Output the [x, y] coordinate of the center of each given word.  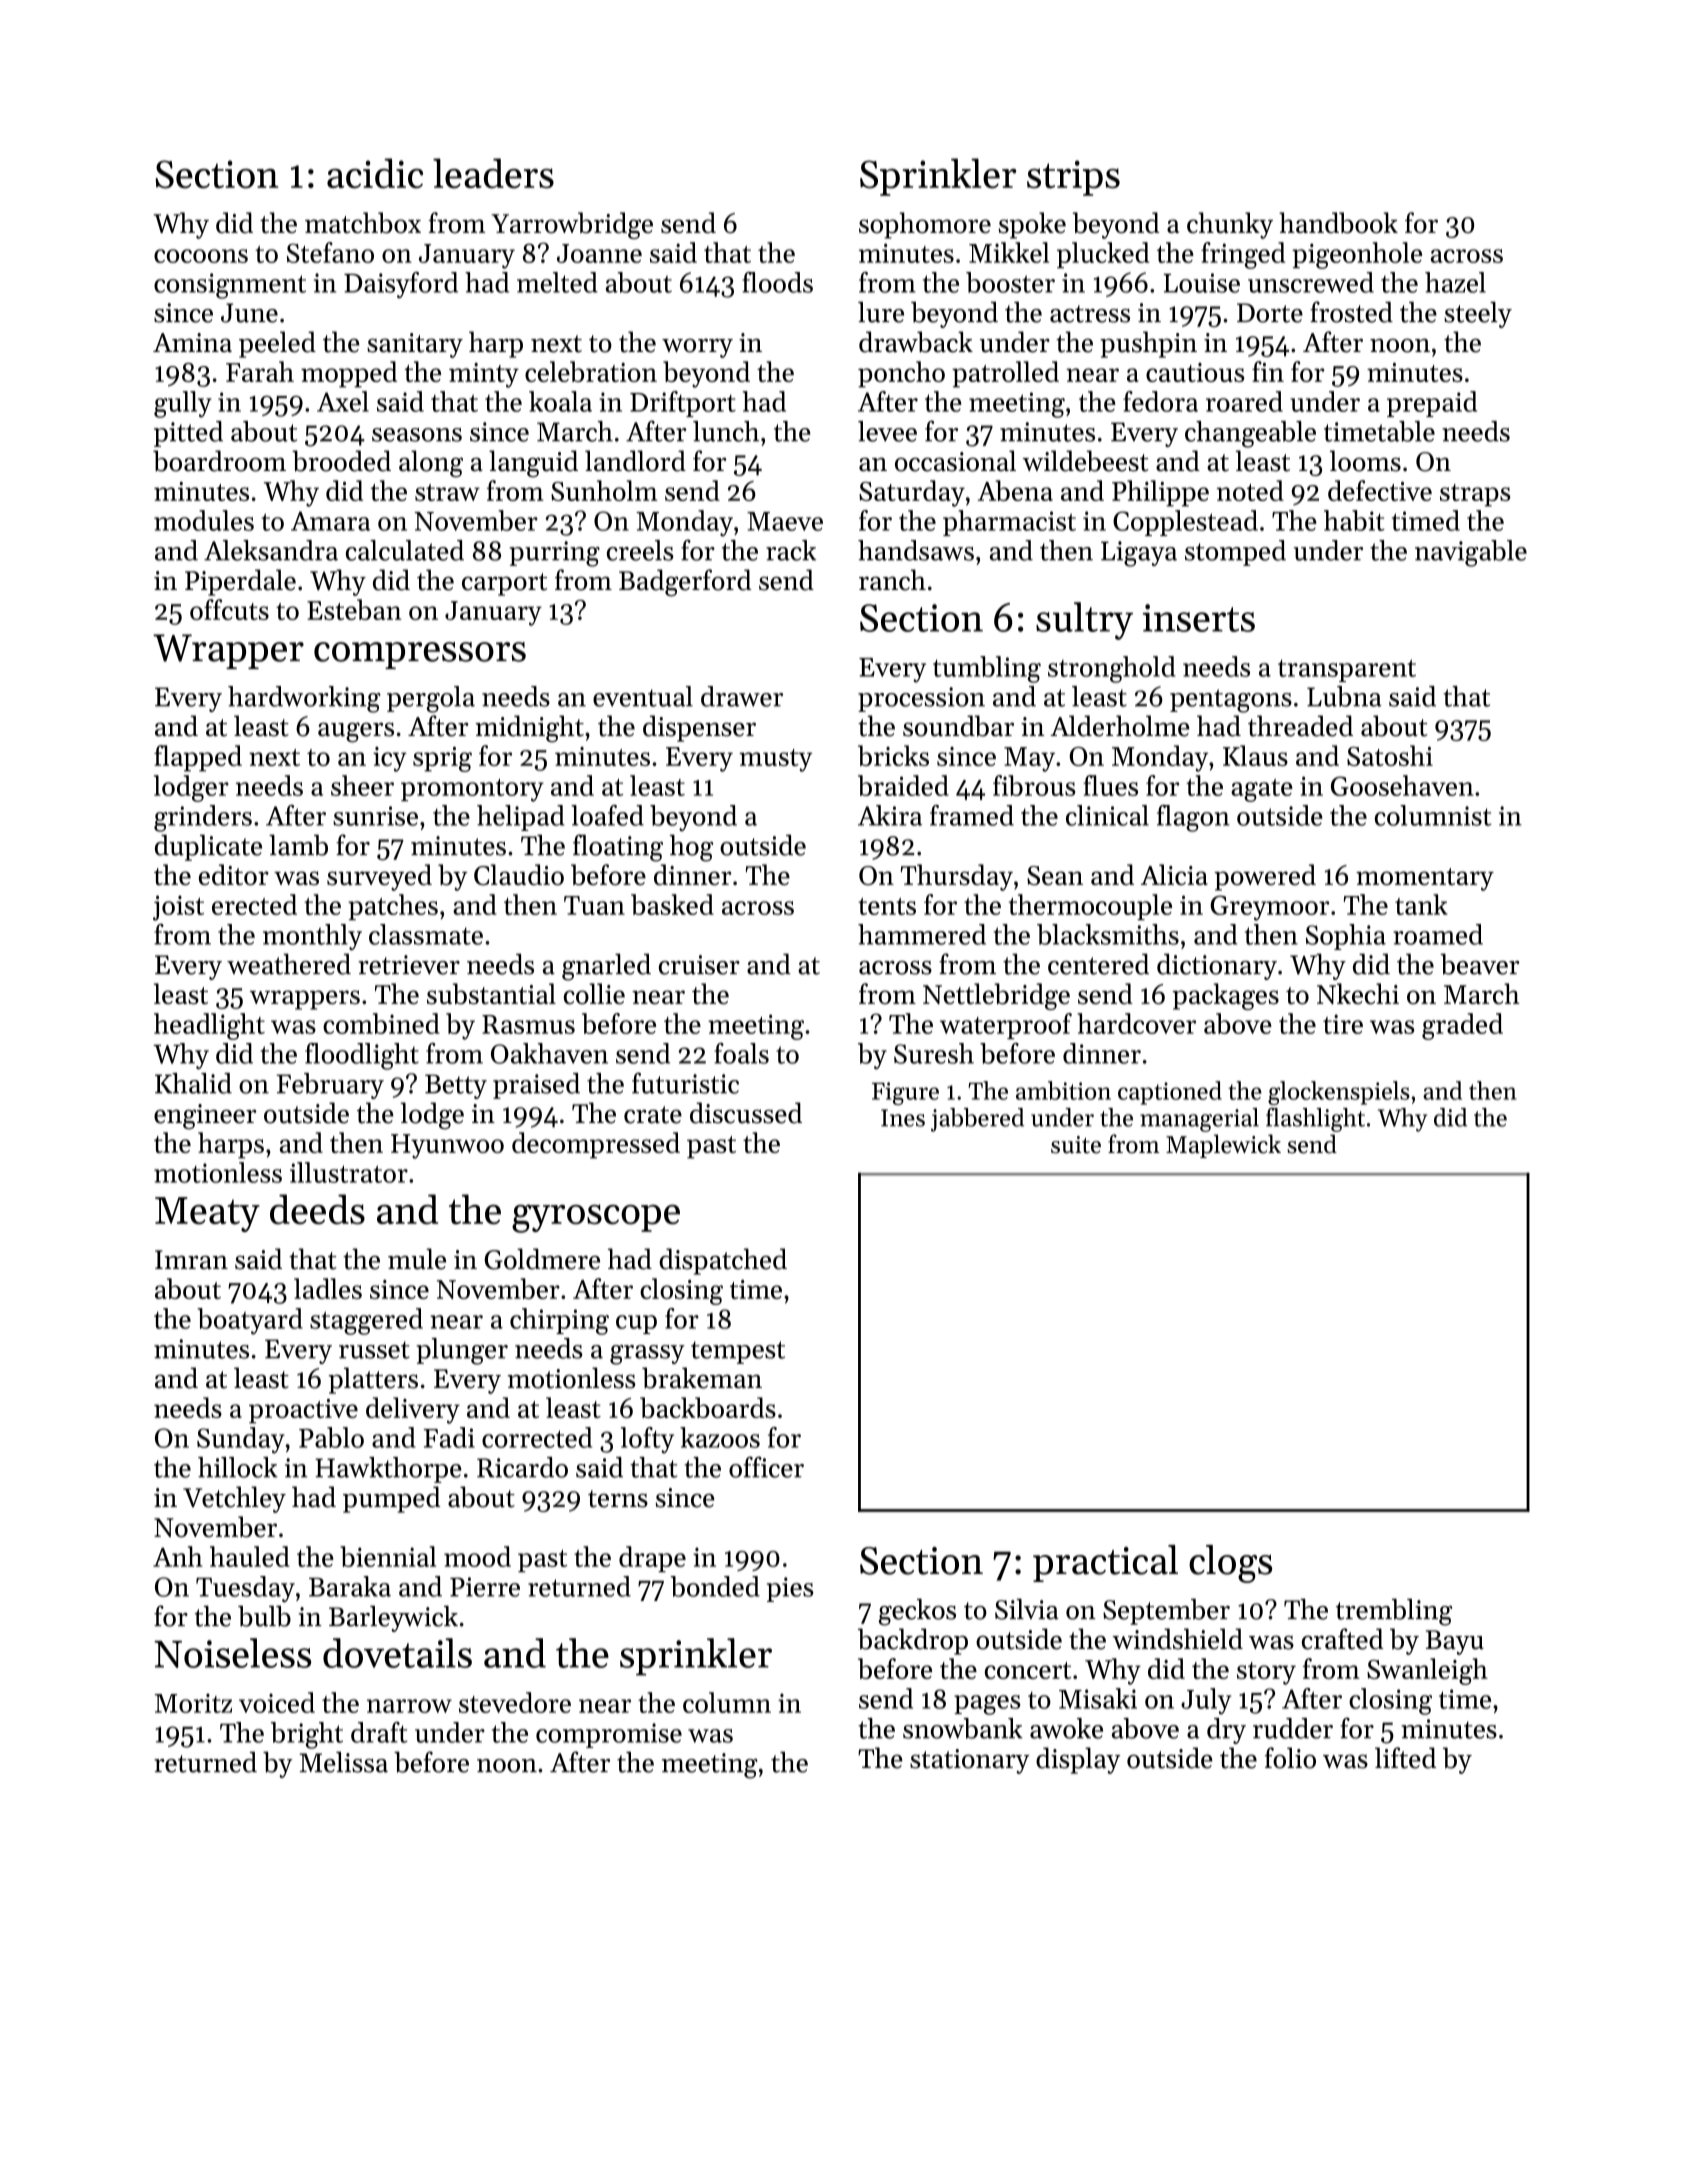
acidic [375, 173]
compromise [609, 1735]
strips [1073, 178]
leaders [493, 173]
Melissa [343, 1762]
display [1078, 1760]
